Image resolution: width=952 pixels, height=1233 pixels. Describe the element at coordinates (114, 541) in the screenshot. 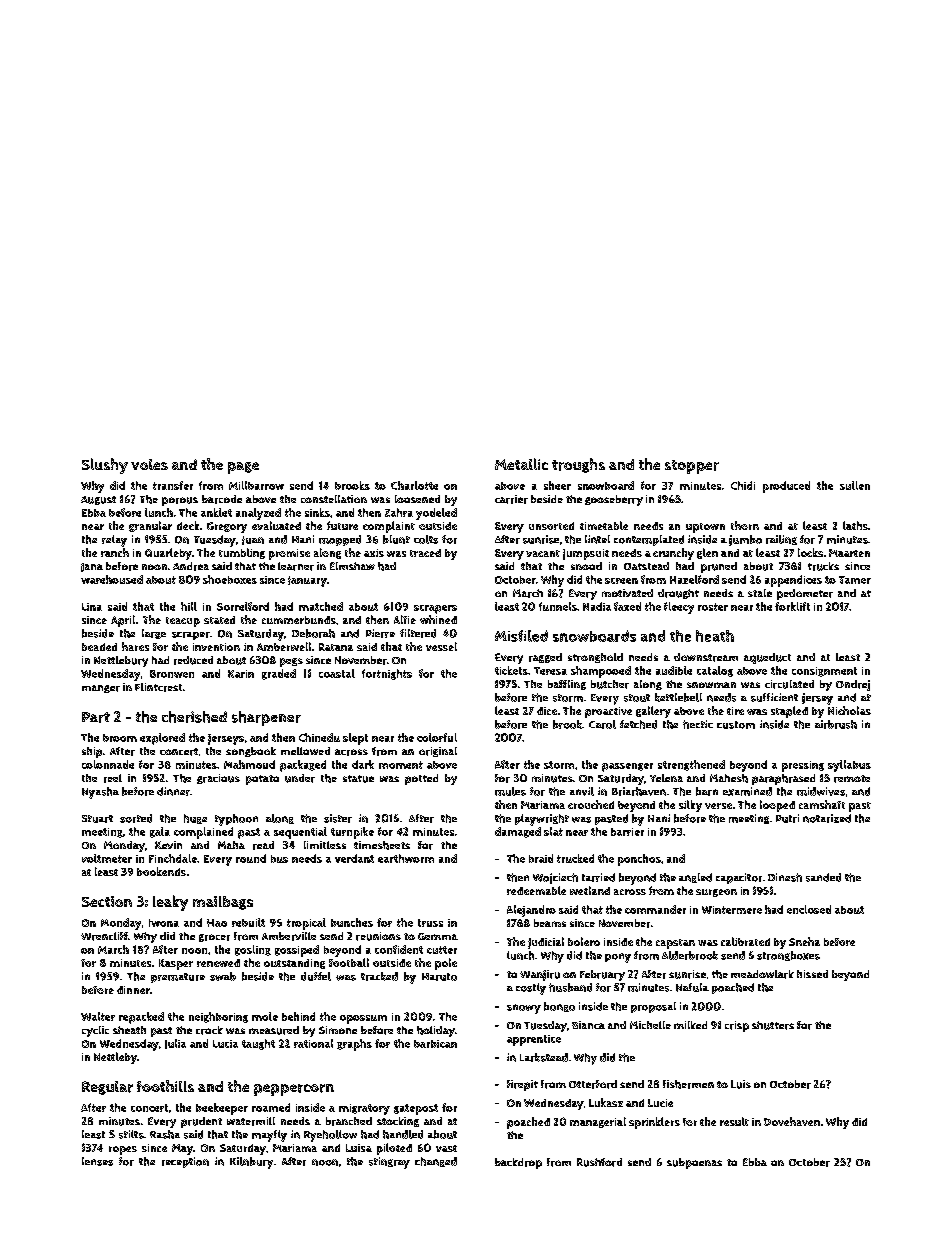

I see `relay` at that location.
